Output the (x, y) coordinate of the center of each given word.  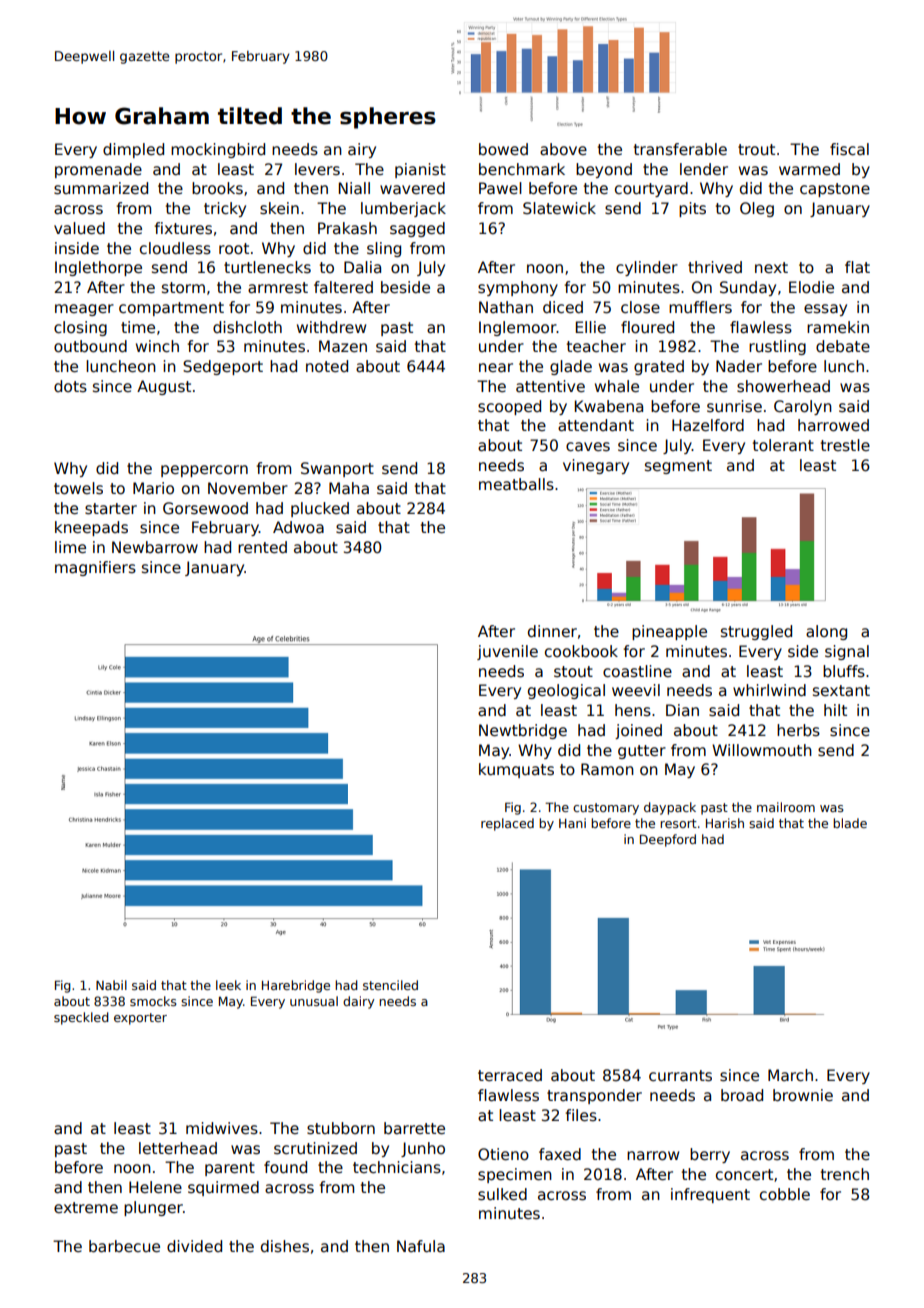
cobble (785, 1194)
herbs (798, 730)
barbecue (124, 1246)
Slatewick (559, 208)
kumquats (516, 770)
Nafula (421, 1246)
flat (857, 267)
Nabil (111, 985)
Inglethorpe (98, 268)
